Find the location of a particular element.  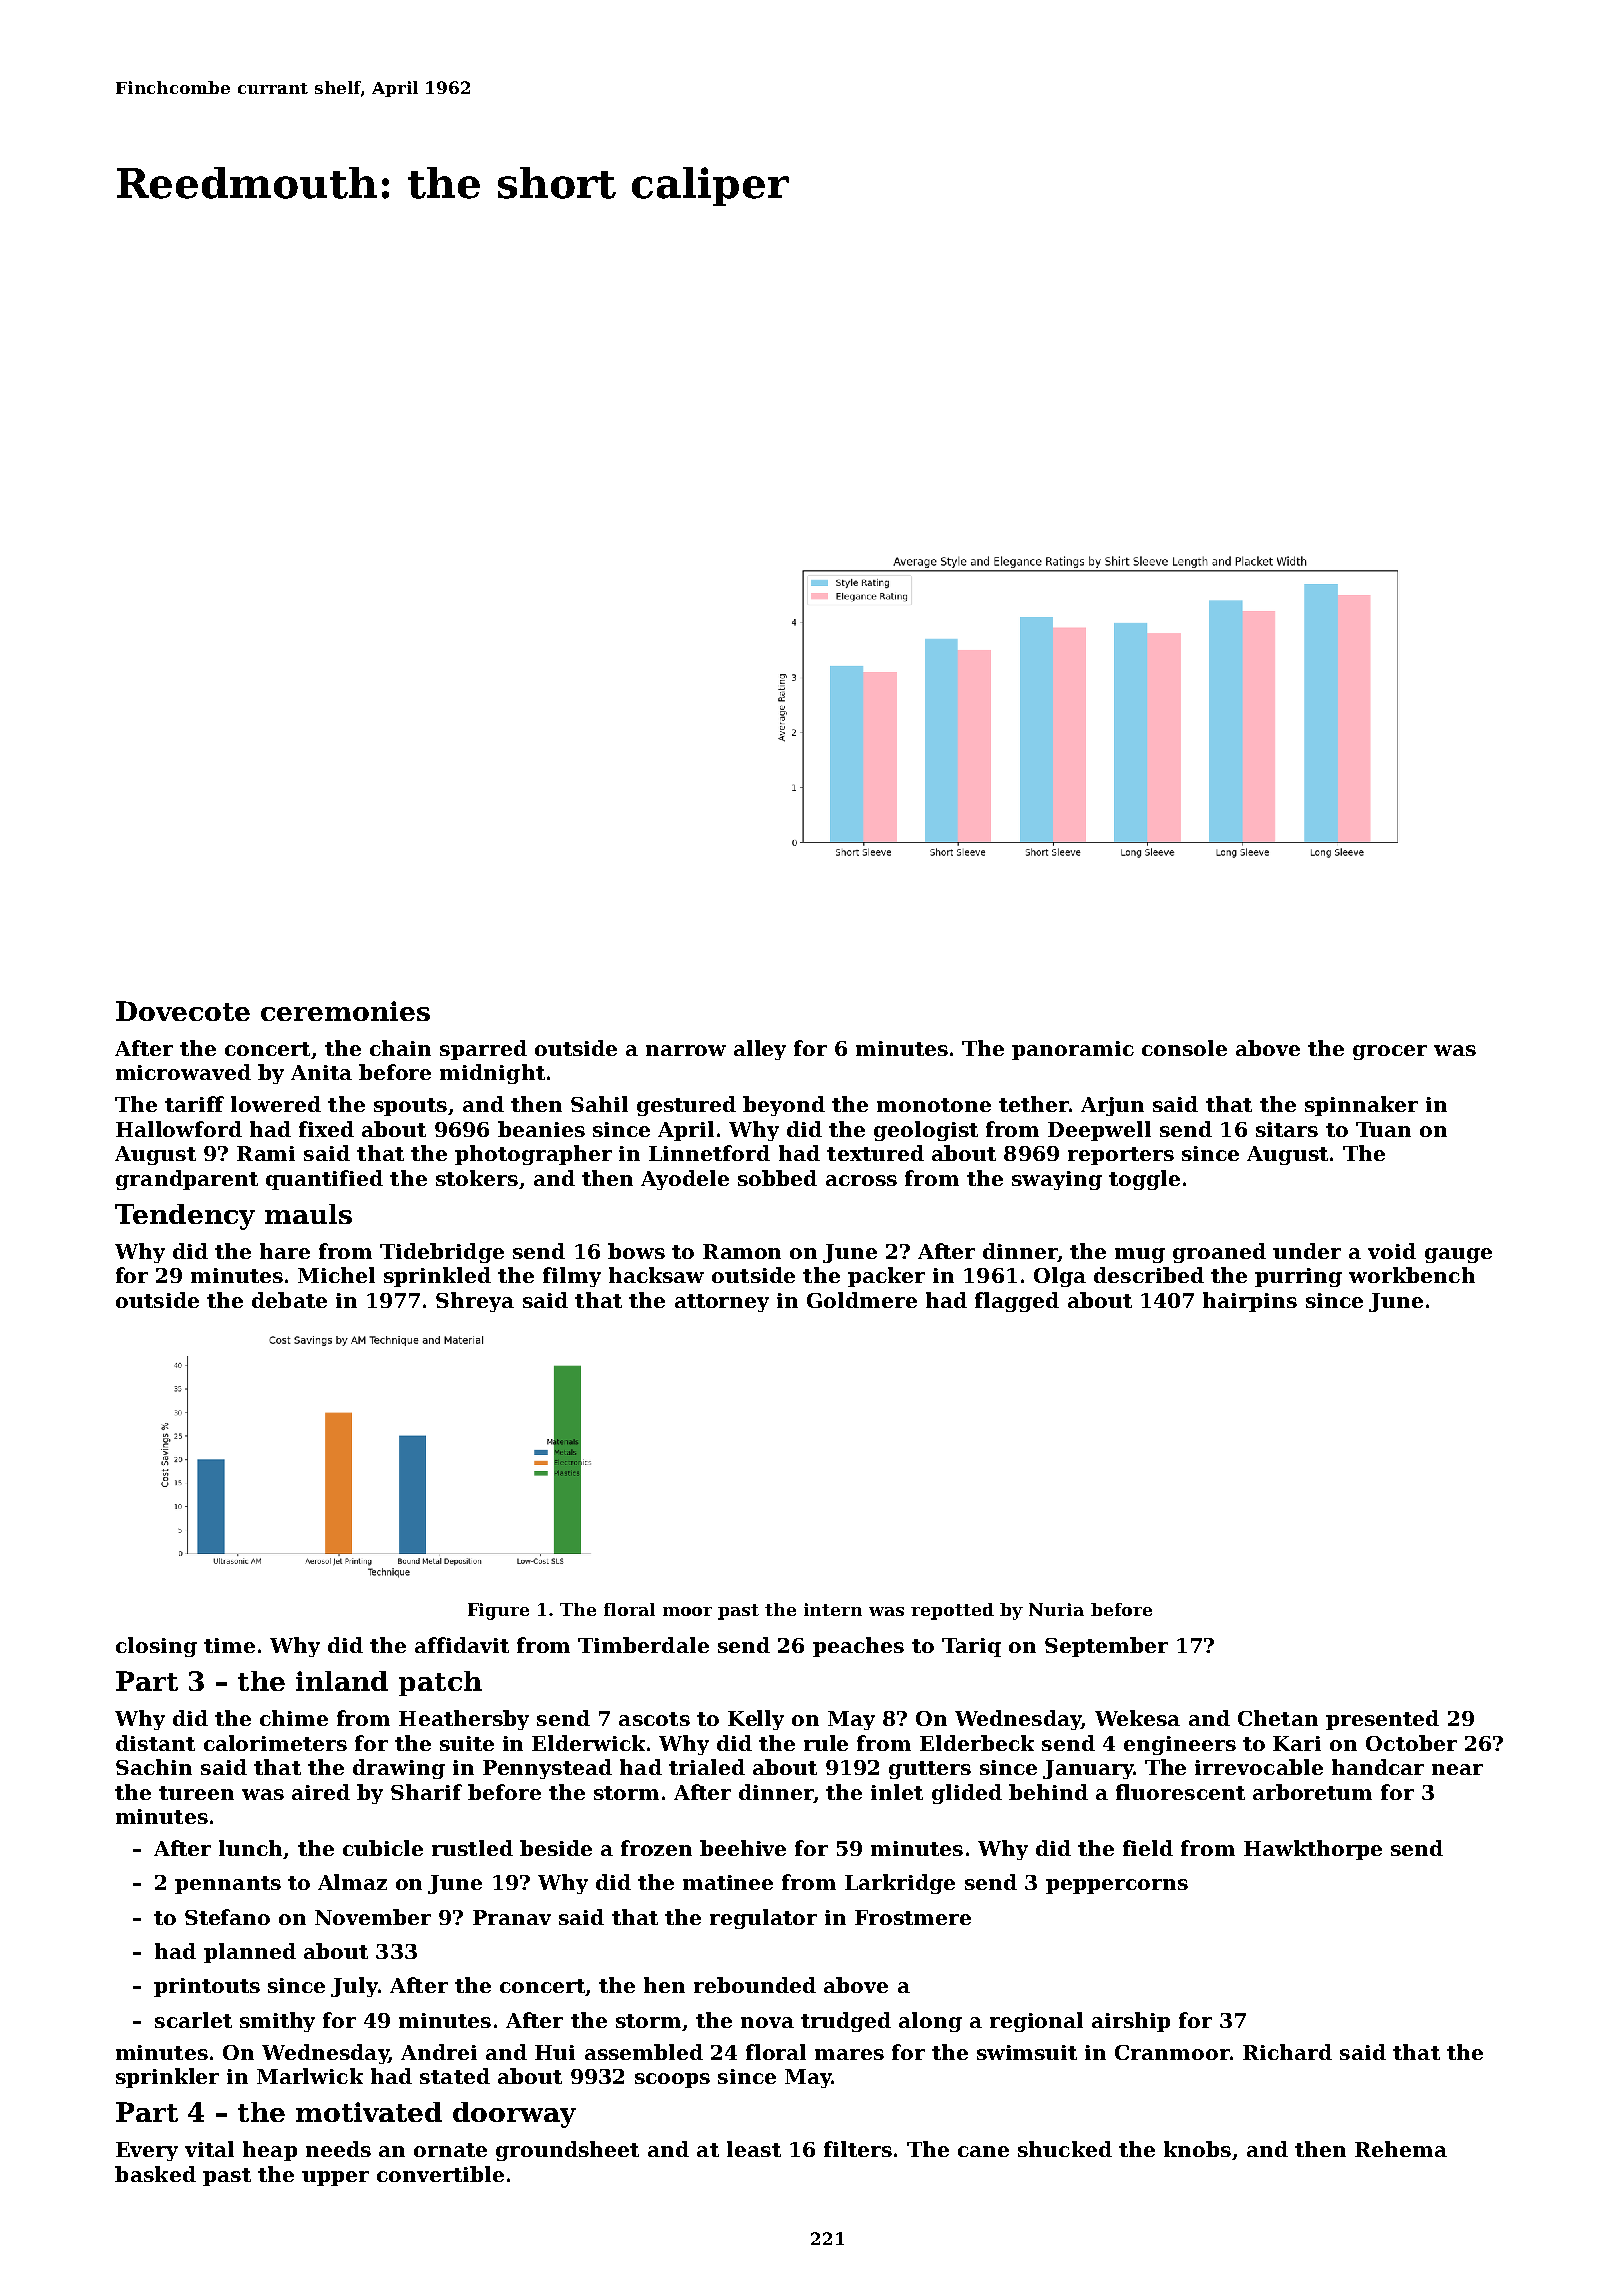

Tuan is located at coordinates (1383, 1129).
